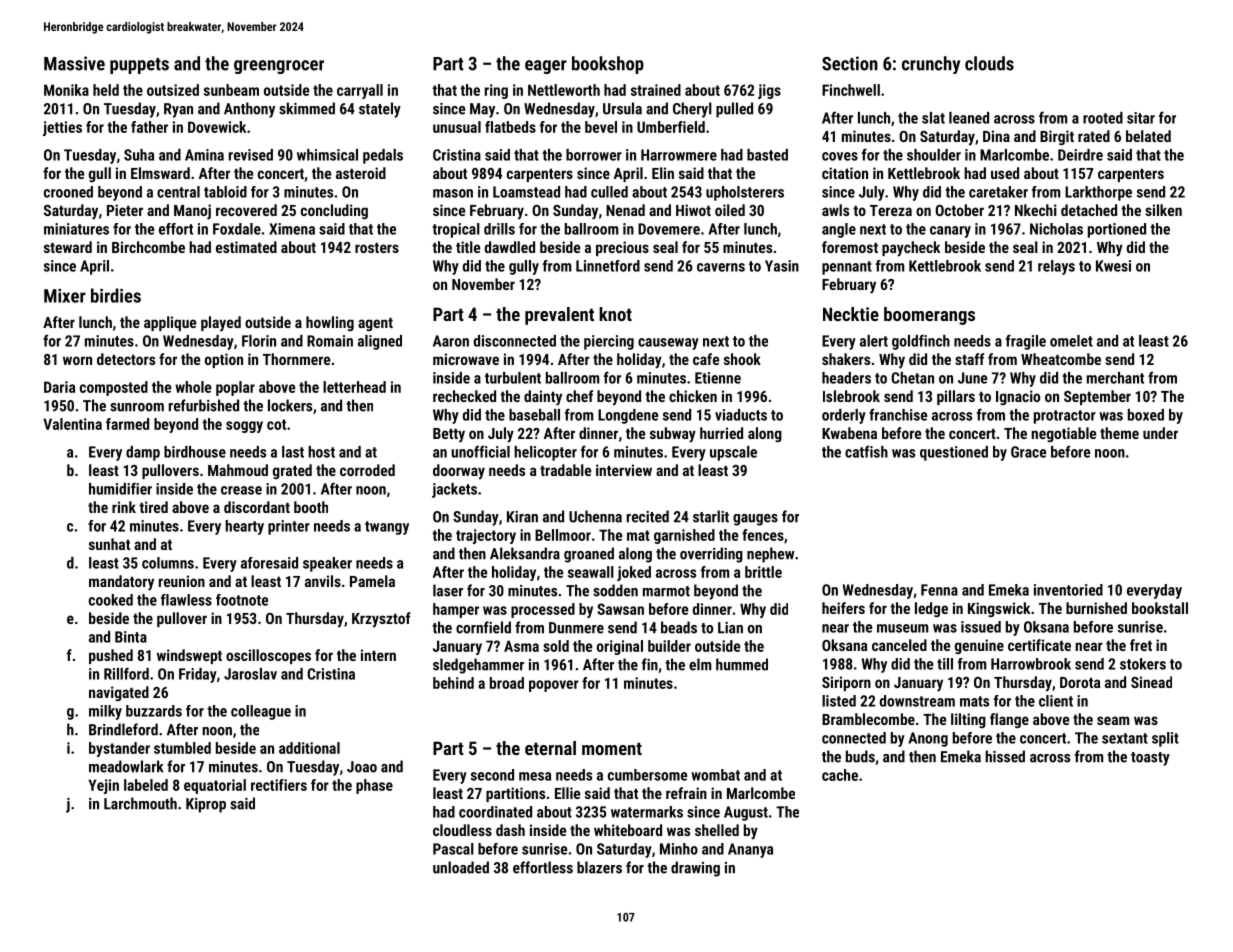 The height and width of the screenshot is (952, 1233). I want to click on wombat, so click(715, 775).
